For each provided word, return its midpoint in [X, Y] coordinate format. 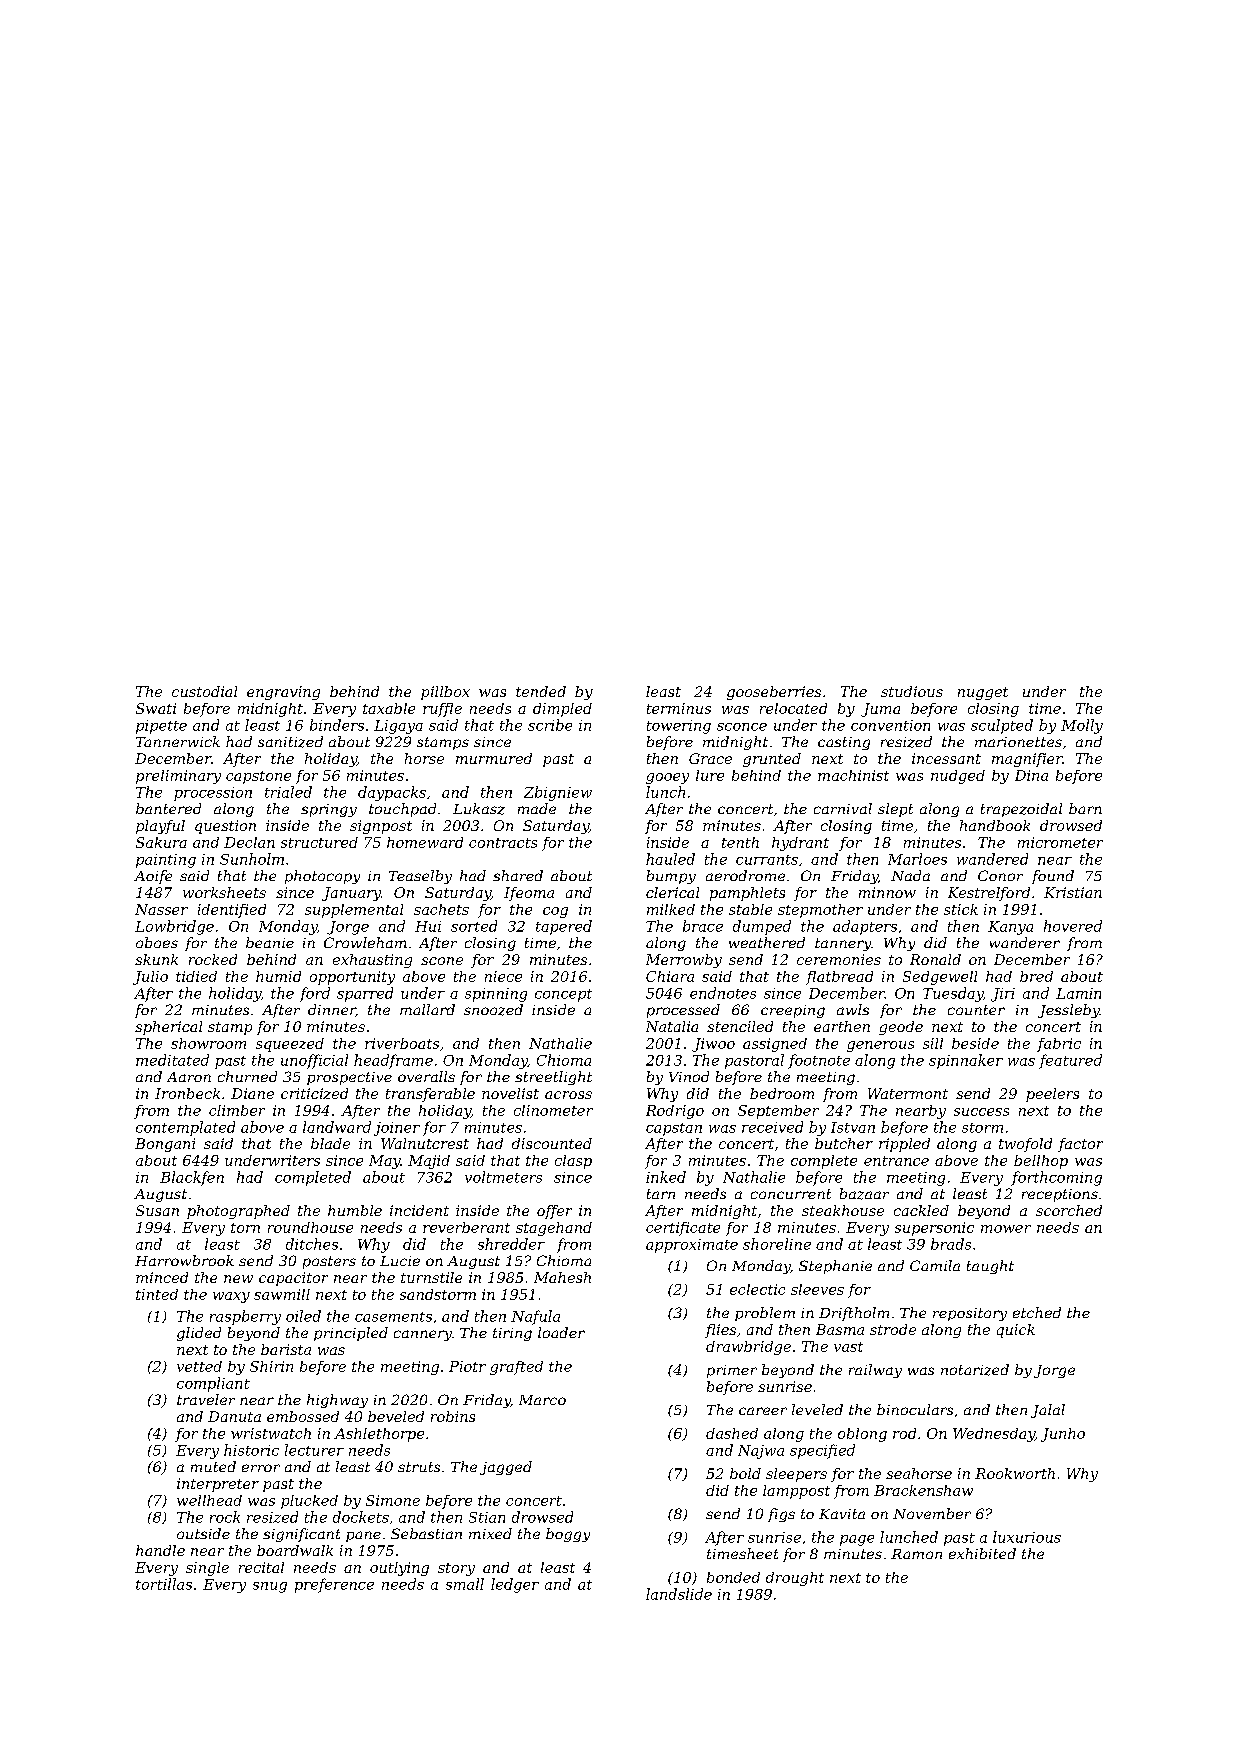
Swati [156, 708]
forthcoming [1056, 1178]
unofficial [314, 1061]
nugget [983, 693]
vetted [199, 1366]
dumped [762, 927]
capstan [674, 1129]
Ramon [916, 1554]
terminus [679, 708]
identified [232, 911]
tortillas [164, 1584]
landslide [679, 1594]
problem [765, 1314]
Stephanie [835, 1267]
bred [1036, 976]
